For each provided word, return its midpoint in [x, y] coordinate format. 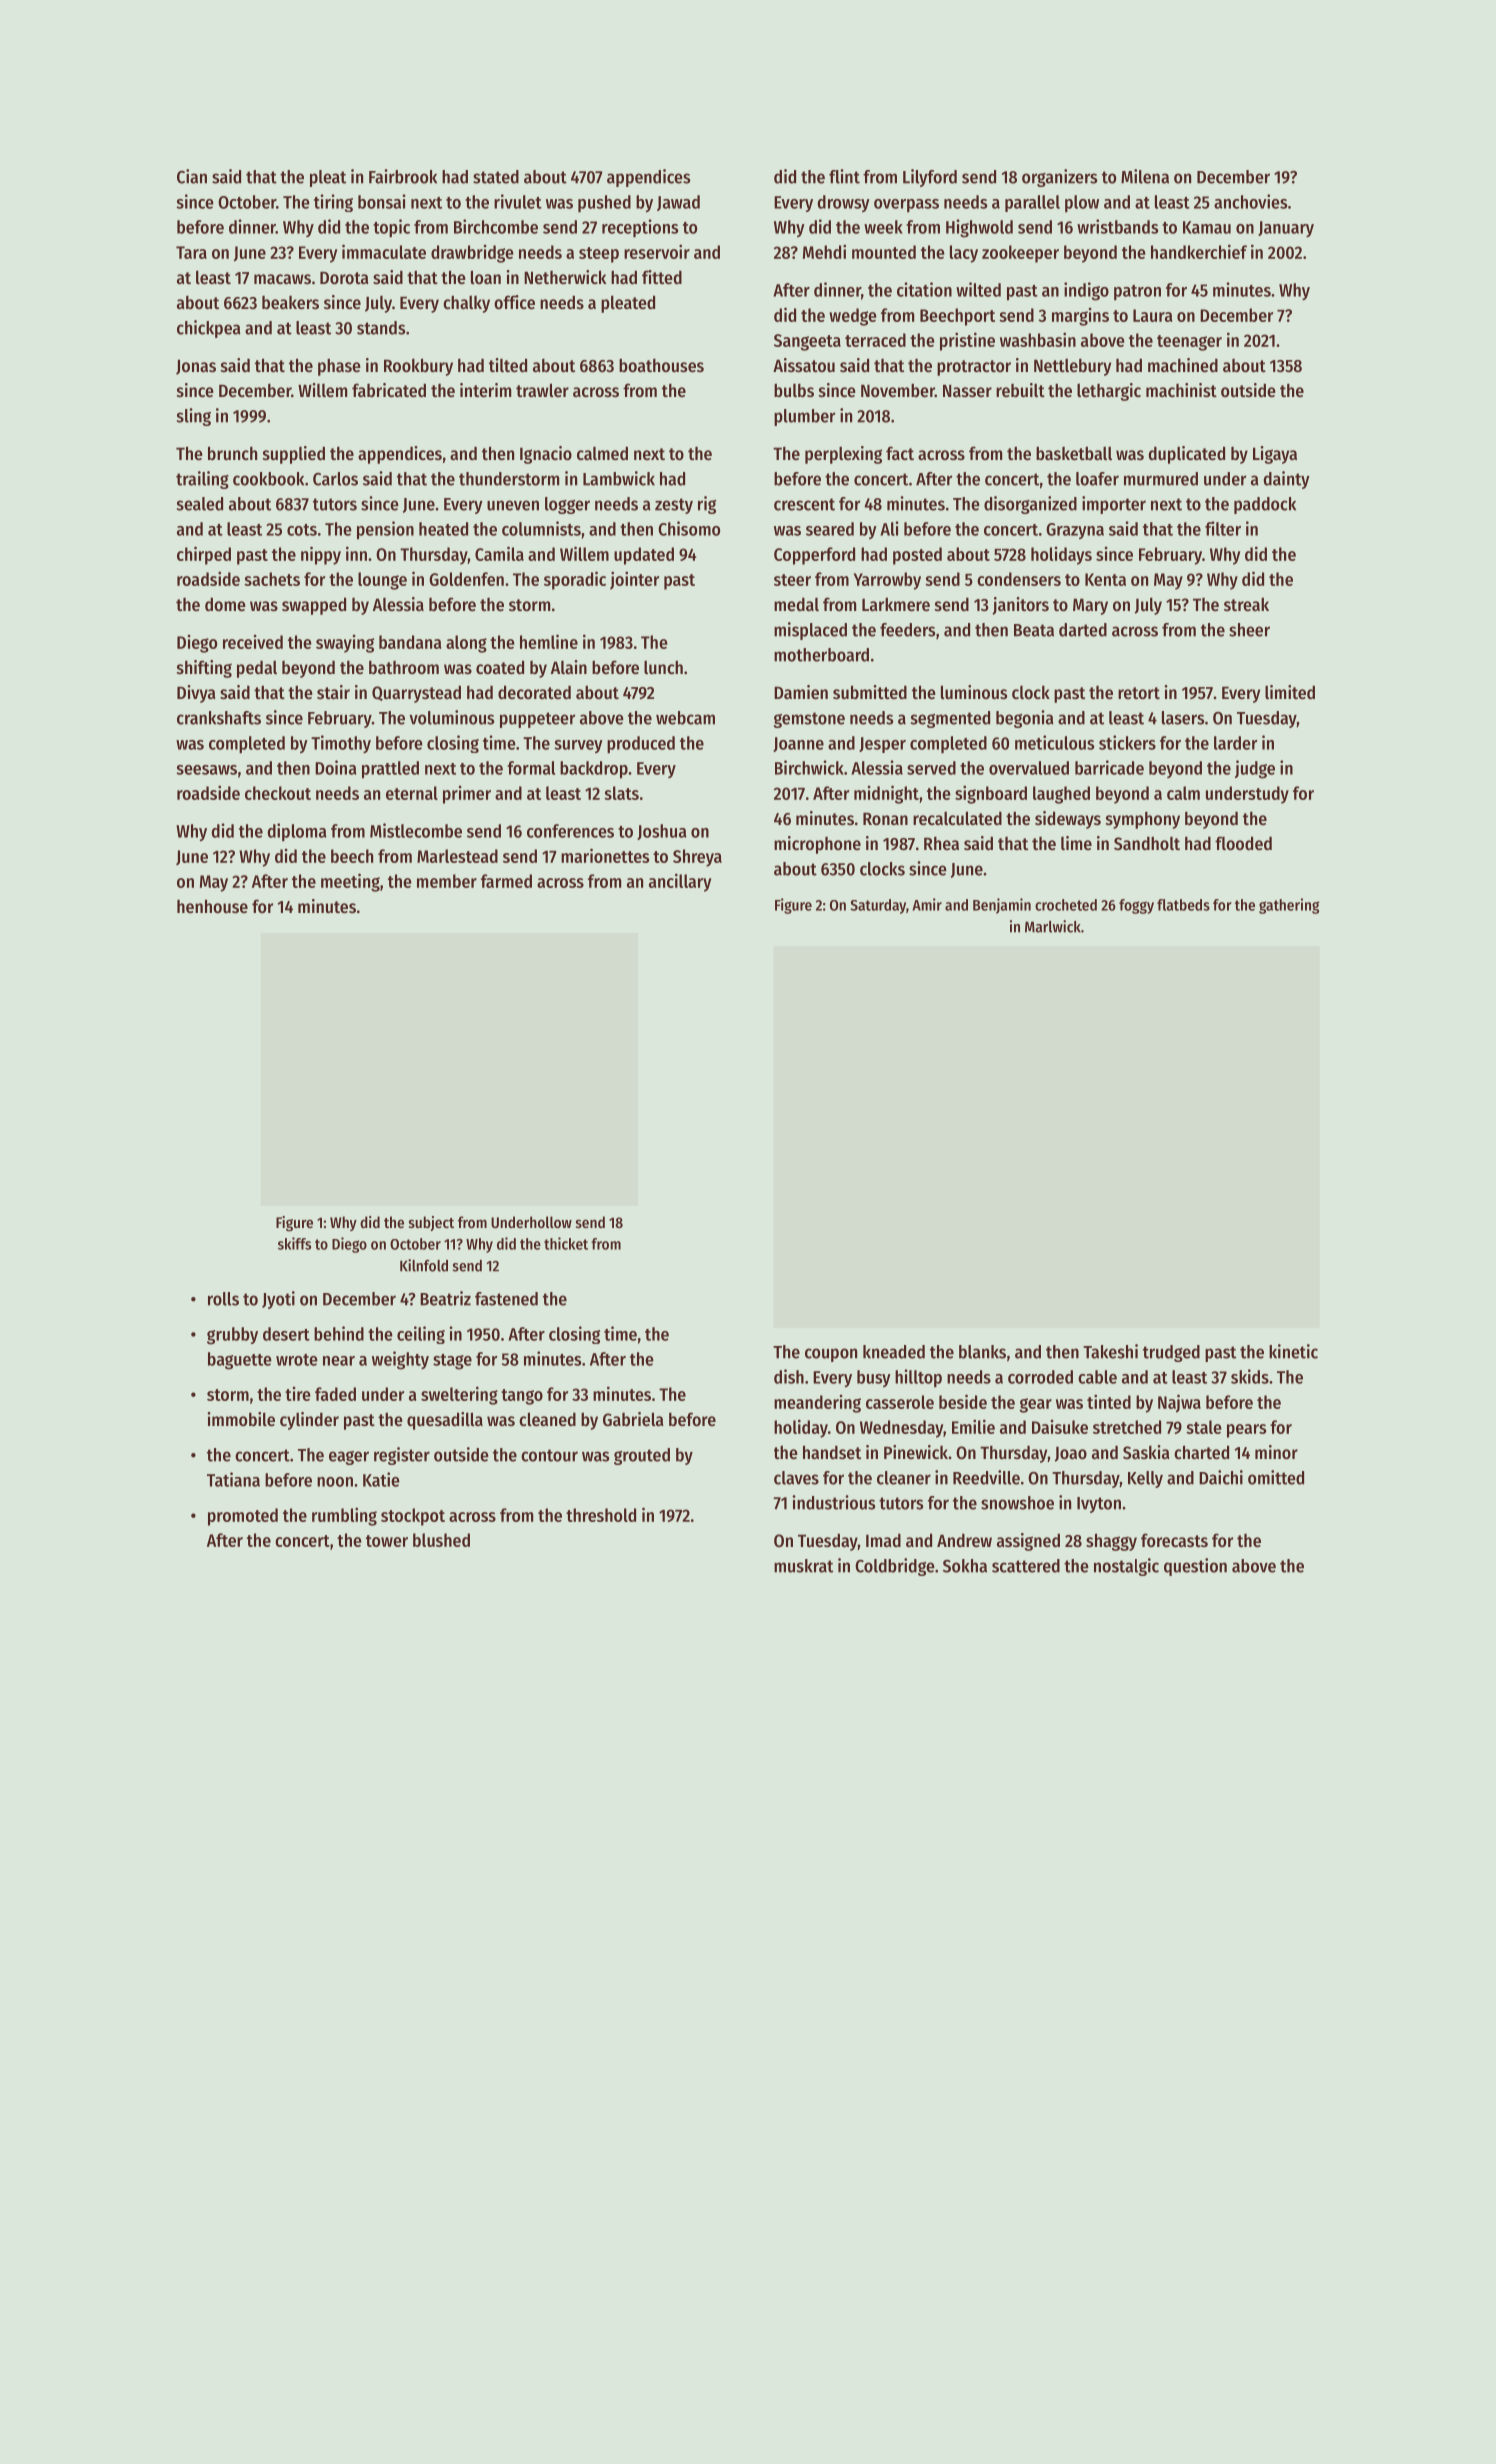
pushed [604, 203]
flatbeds [1183, 905]
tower [387, 1541]
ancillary [680, 882]
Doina [336, 767]
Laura [1153, 315]
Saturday [878, 906]
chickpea [209, 329]
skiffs [294, 1243]
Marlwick [1053, 926]
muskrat [803, 1566]
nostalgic [1126, 1567]
